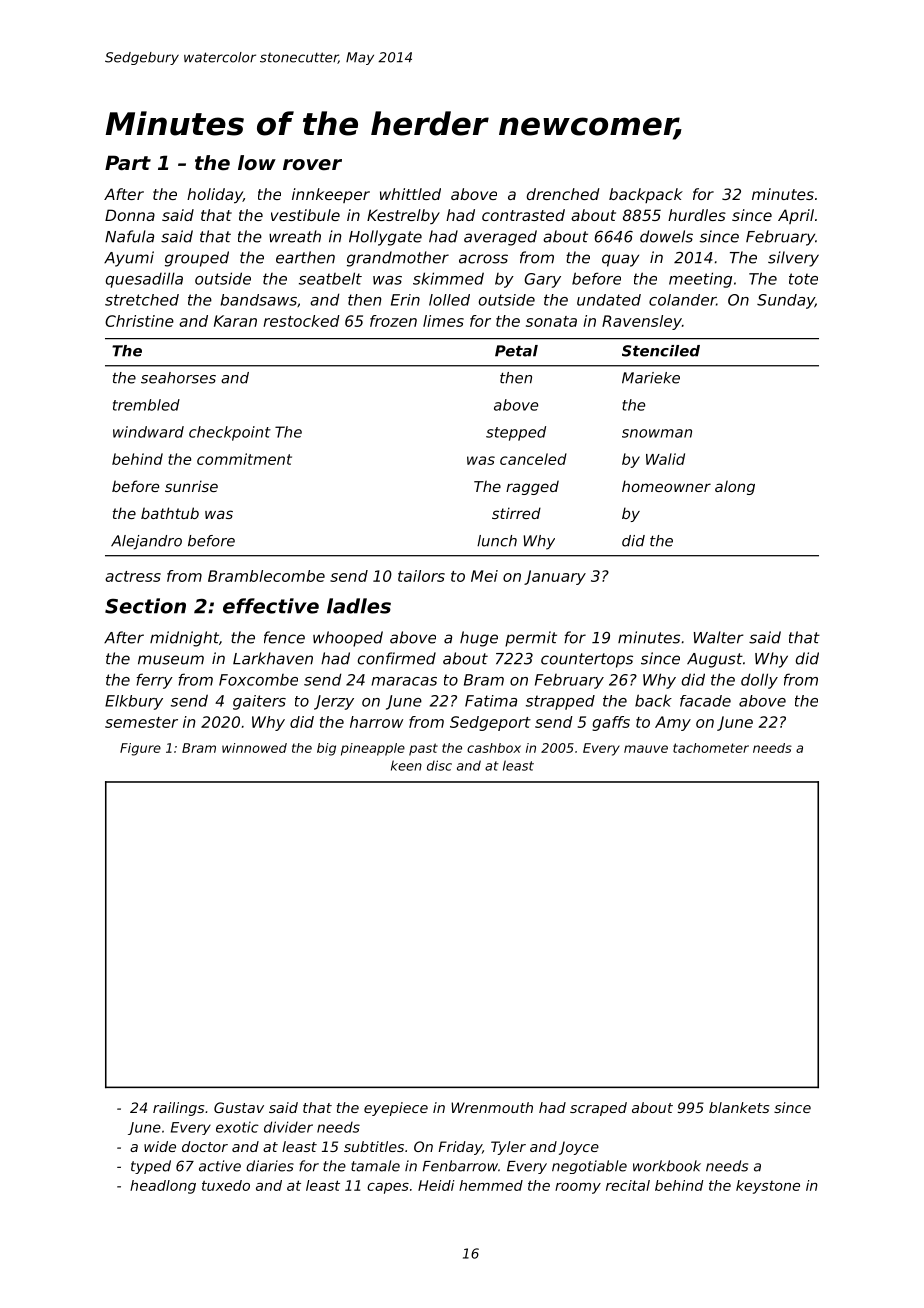 The image size is (924, 1308). What do you see at coordinates (739, 1107) in the page?
I see `blankets` at bounding box center [739, 1107].
